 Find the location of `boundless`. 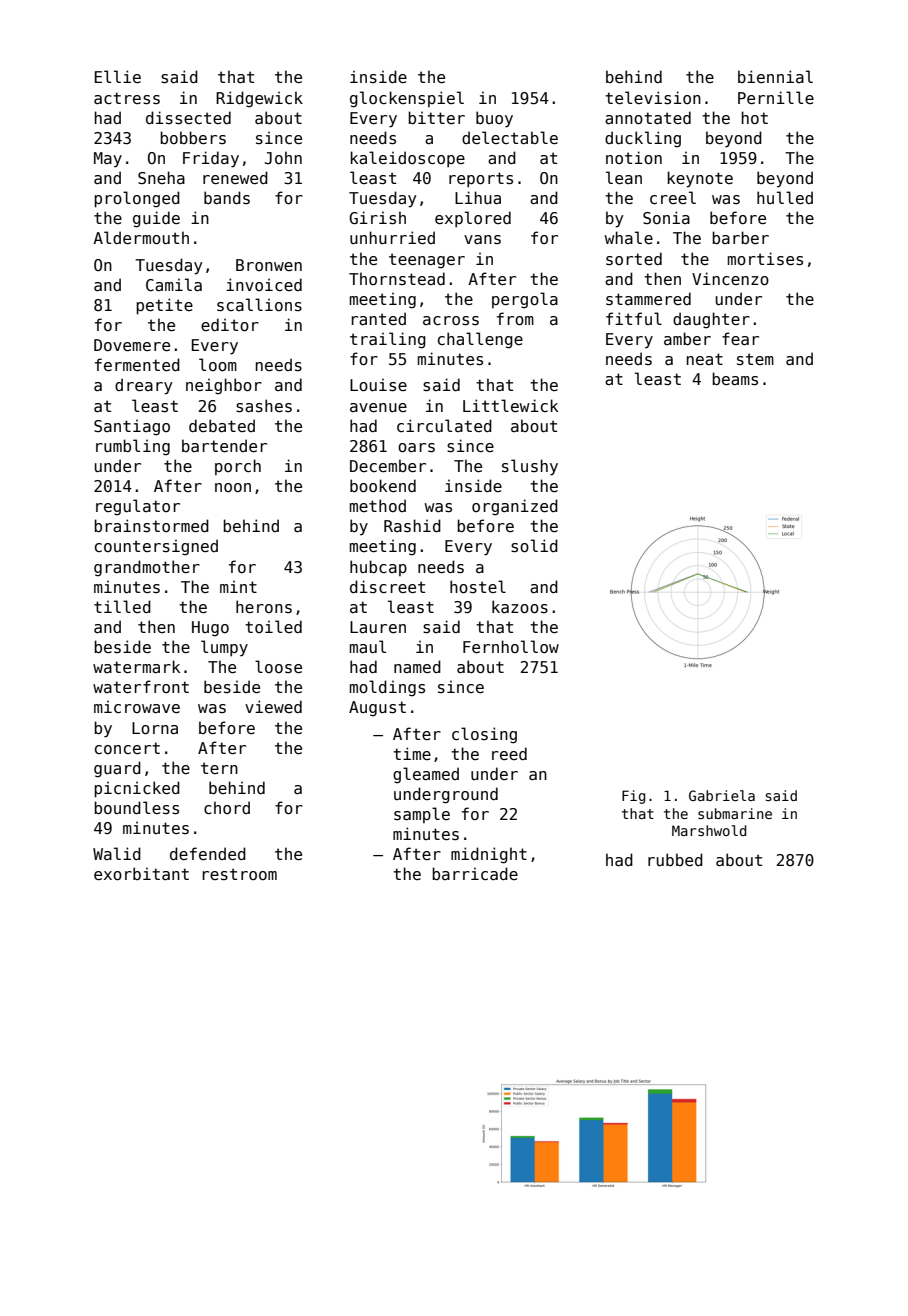

boundless is located at coordinates (136, 808).
